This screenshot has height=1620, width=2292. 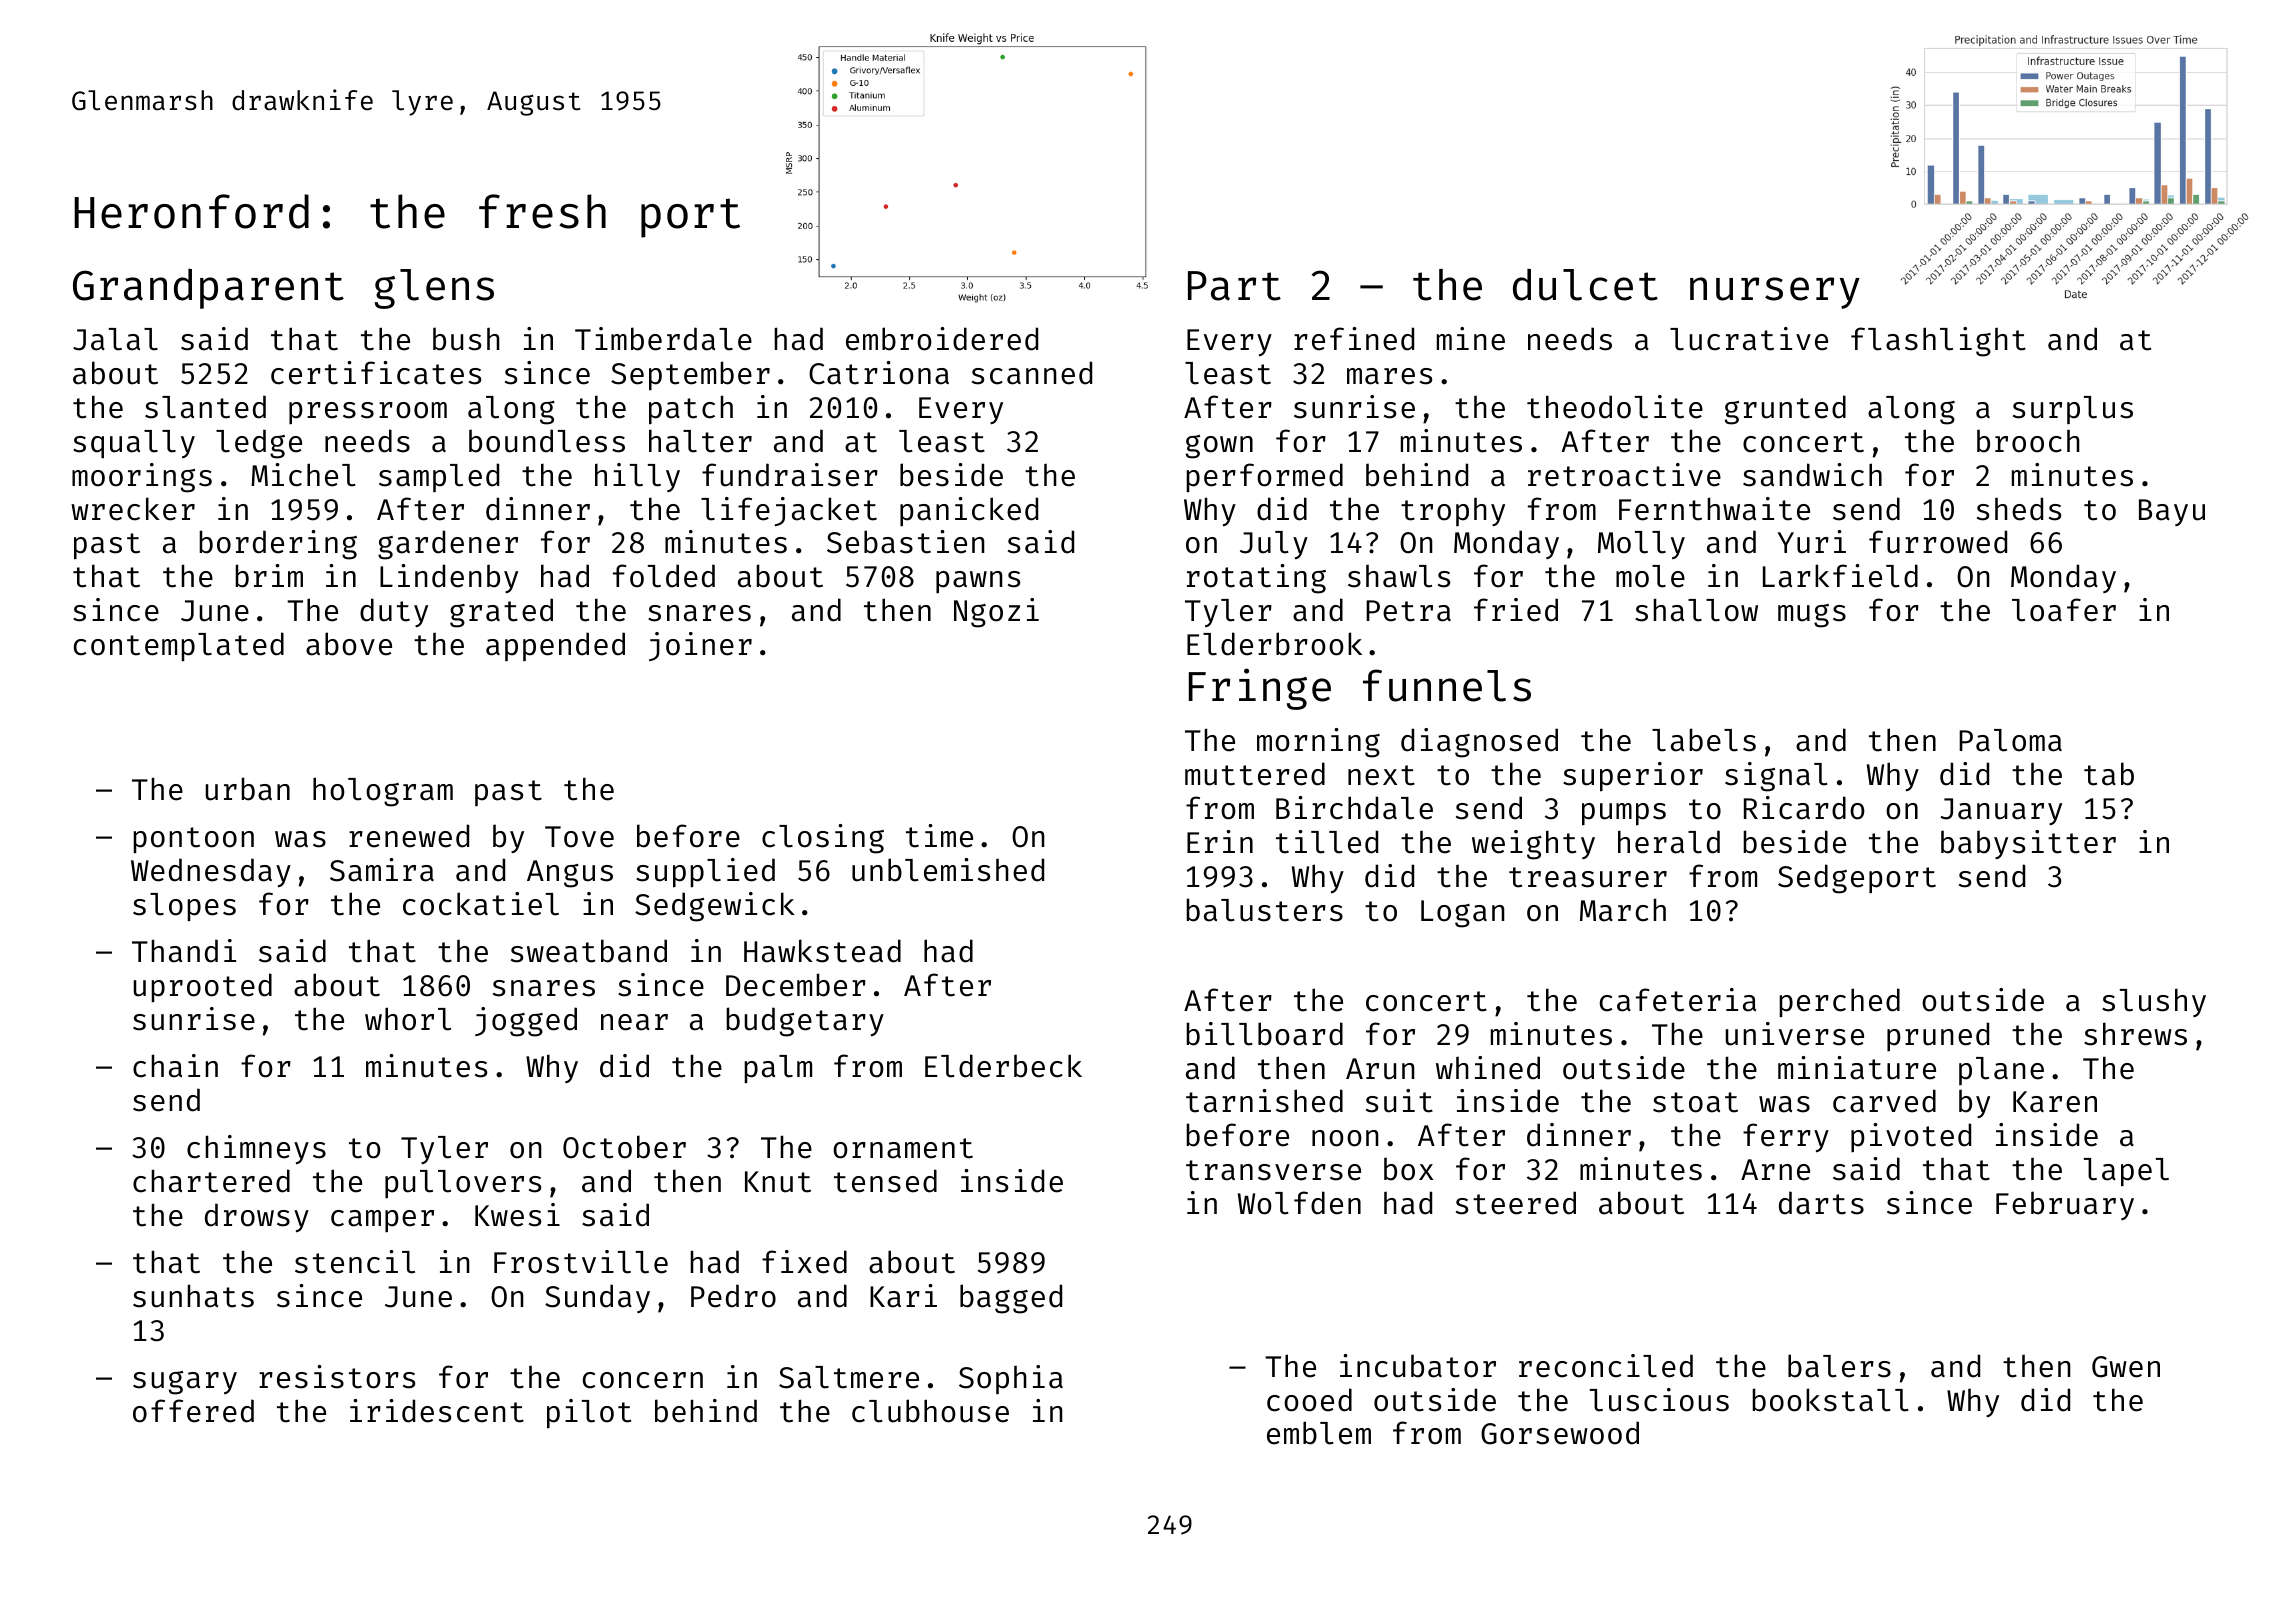 What do you see at coordinates (1560, 1433) in the screenshot?
I see `Gorsewood` at bounding box center [1560, 1433].
